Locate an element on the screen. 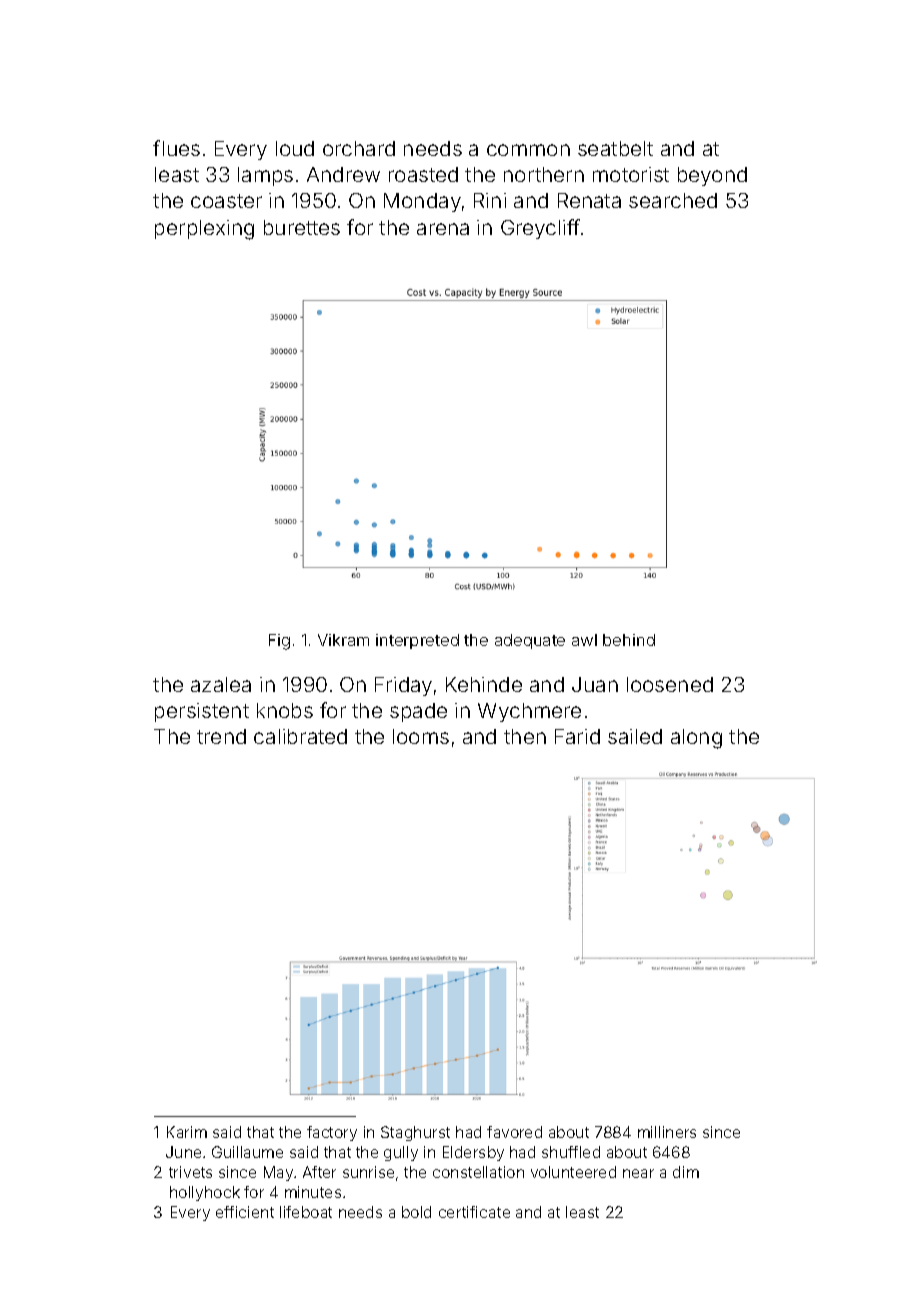 The image size is (924, 1311). azalea is located at coordinates (221, 684).
